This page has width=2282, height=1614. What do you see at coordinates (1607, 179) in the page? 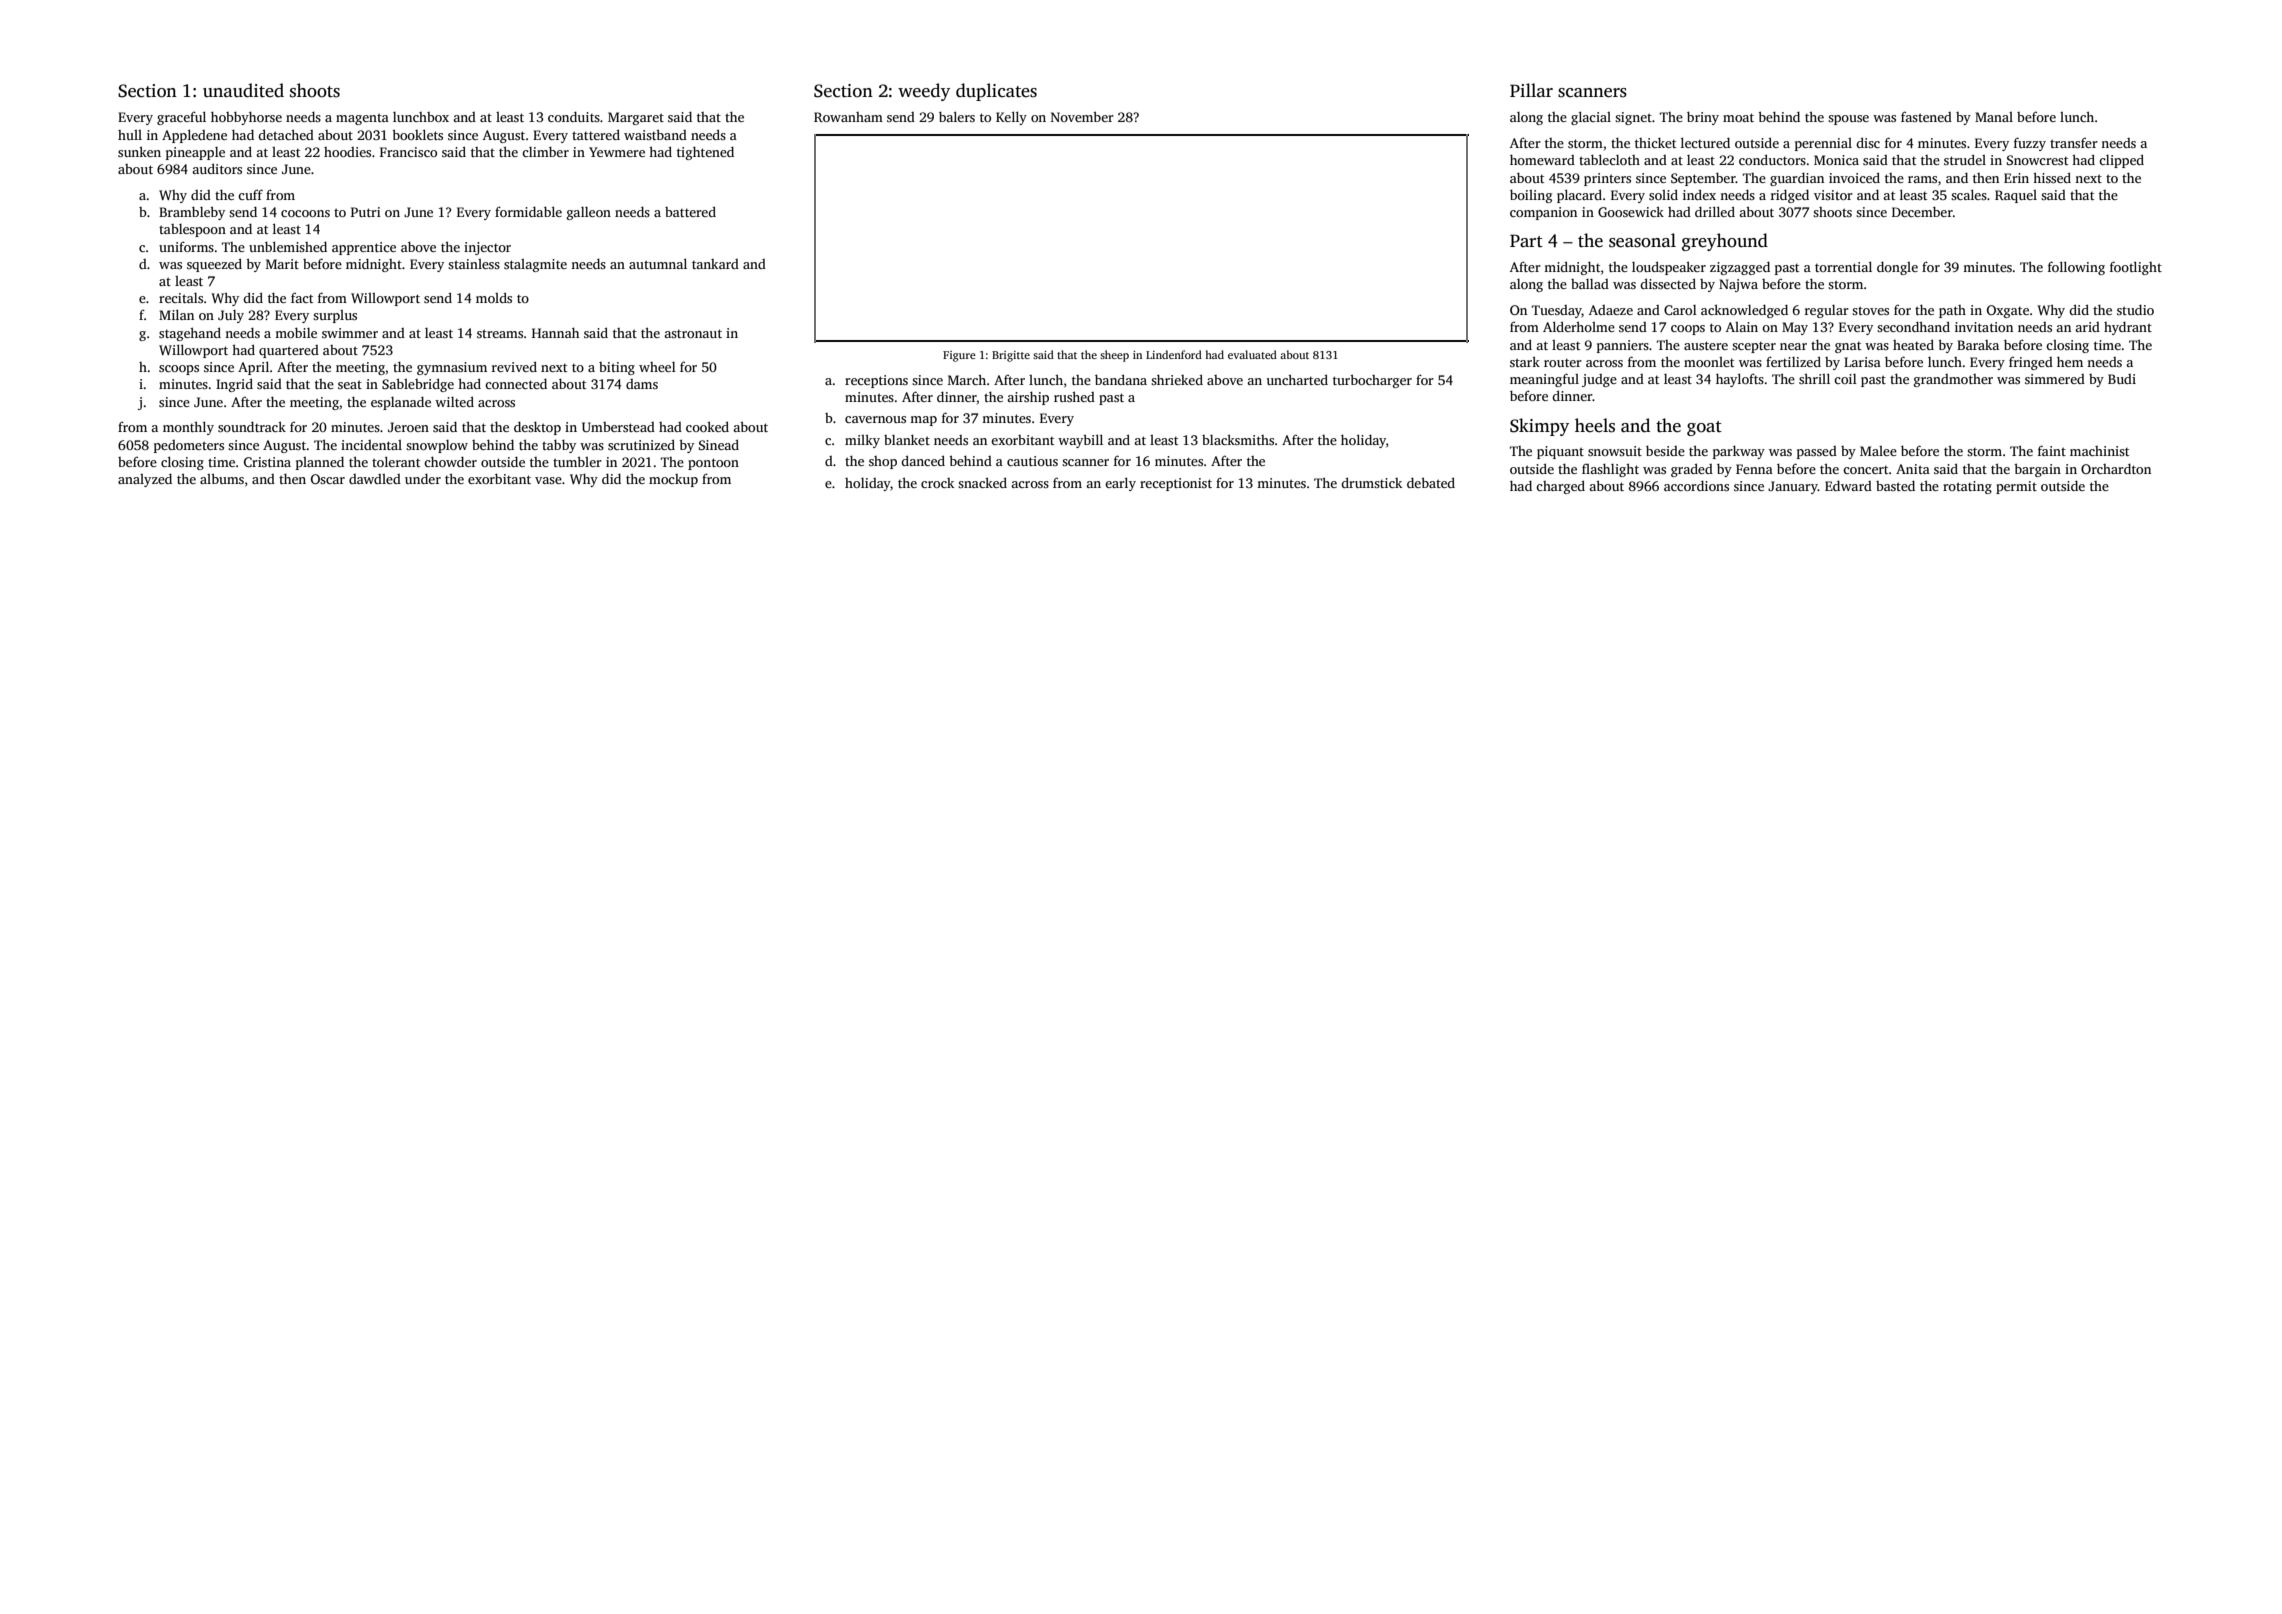
I see `printers` at bounding box center [1607, 179].
